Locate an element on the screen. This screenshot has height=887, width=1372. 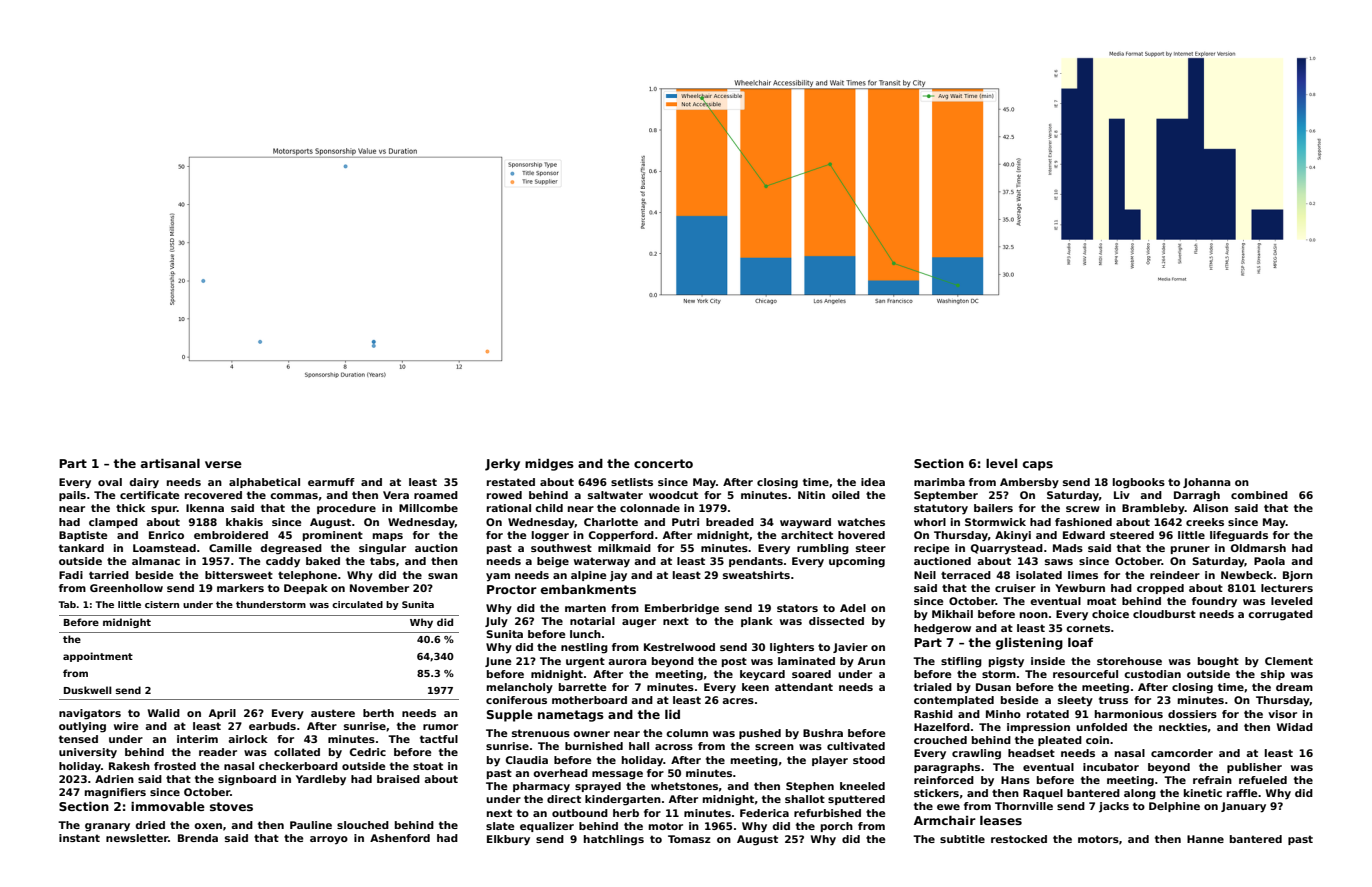
caps is located at coordinates (1038, 466).
